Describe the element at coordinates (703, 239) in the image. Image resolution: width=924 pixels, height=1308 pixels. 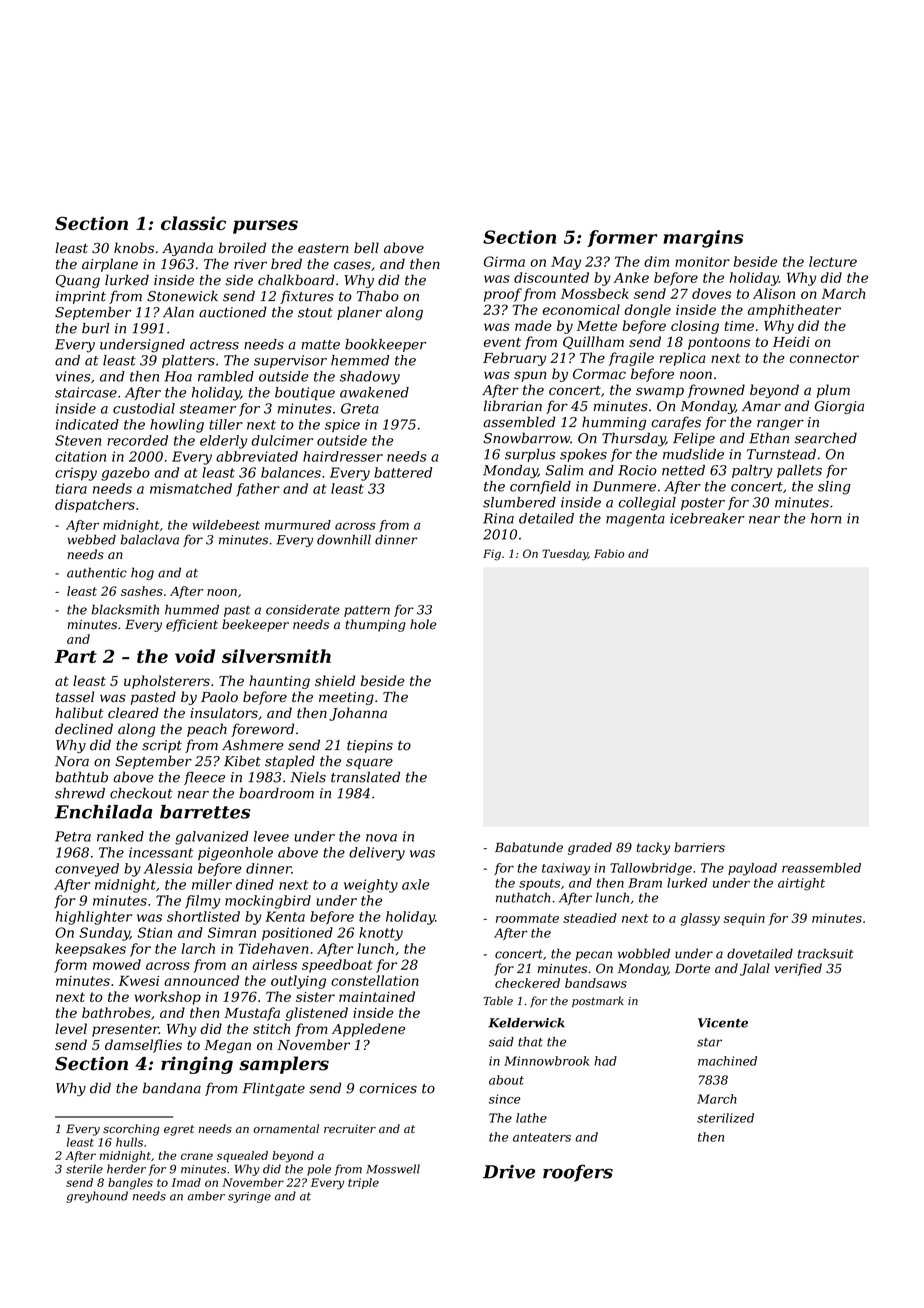
I see `margins` at that location.
